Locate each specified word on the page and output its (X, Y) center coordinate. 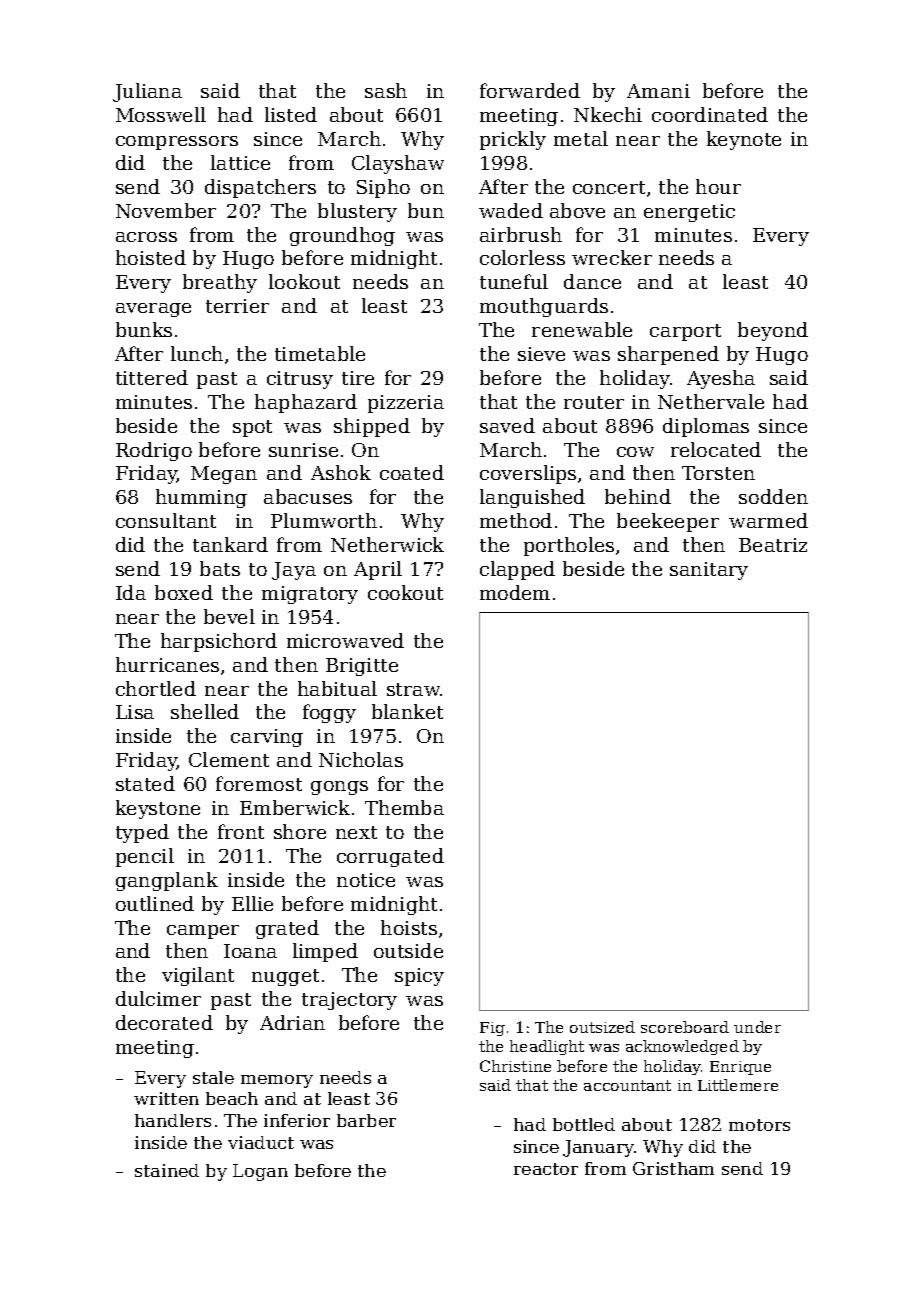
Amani (658, 91)
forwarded (530, 90)
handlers (173, 1120)
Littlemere (738, 1085)
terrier (237, 306)
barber (366, 1120)
